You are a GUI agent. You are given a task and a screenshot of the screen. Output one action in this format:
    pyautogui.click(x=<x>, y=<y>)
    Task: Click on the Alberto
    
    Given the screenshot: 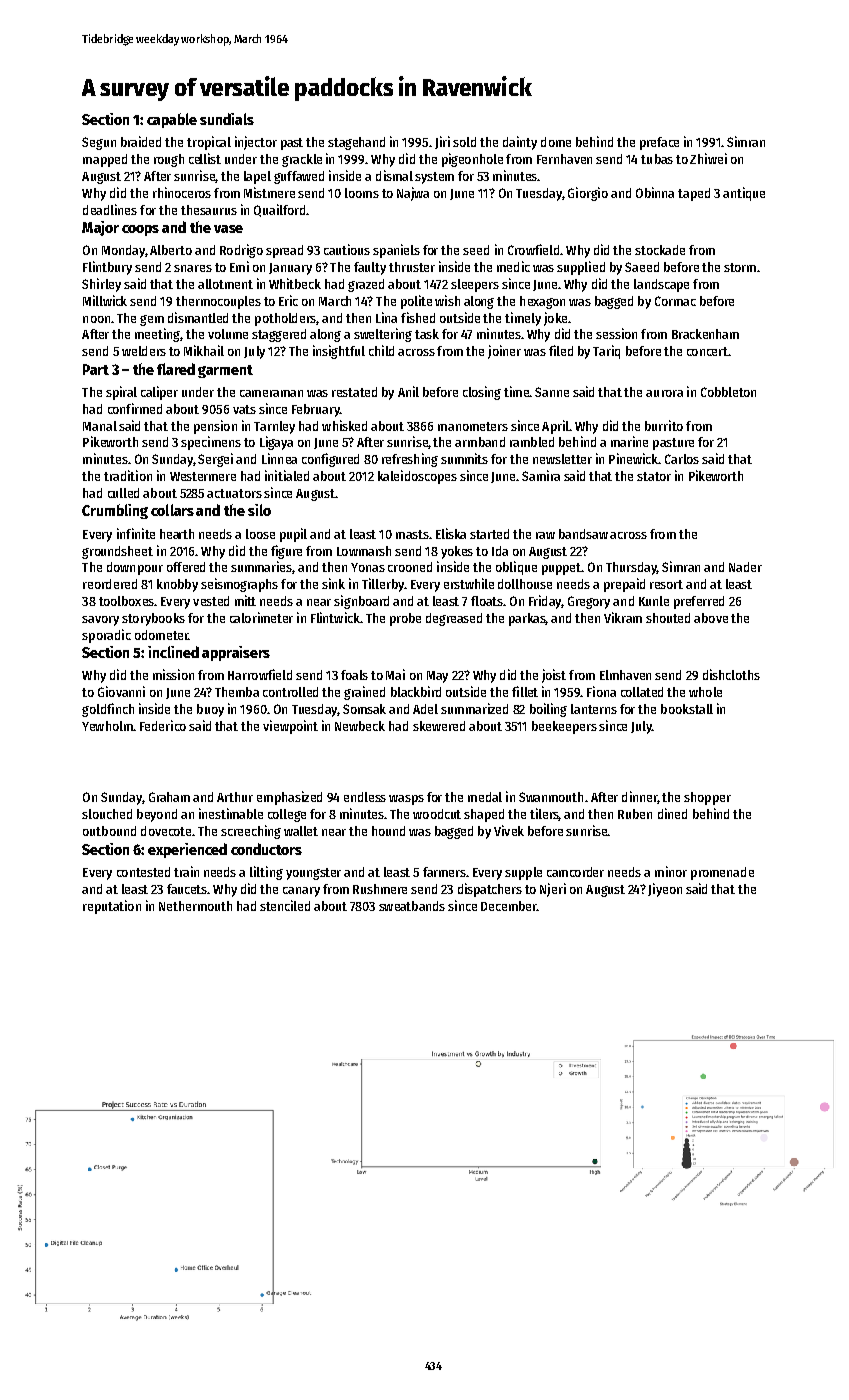 What is the action you would take?
    pyautogui.click(x=171, y=250)
